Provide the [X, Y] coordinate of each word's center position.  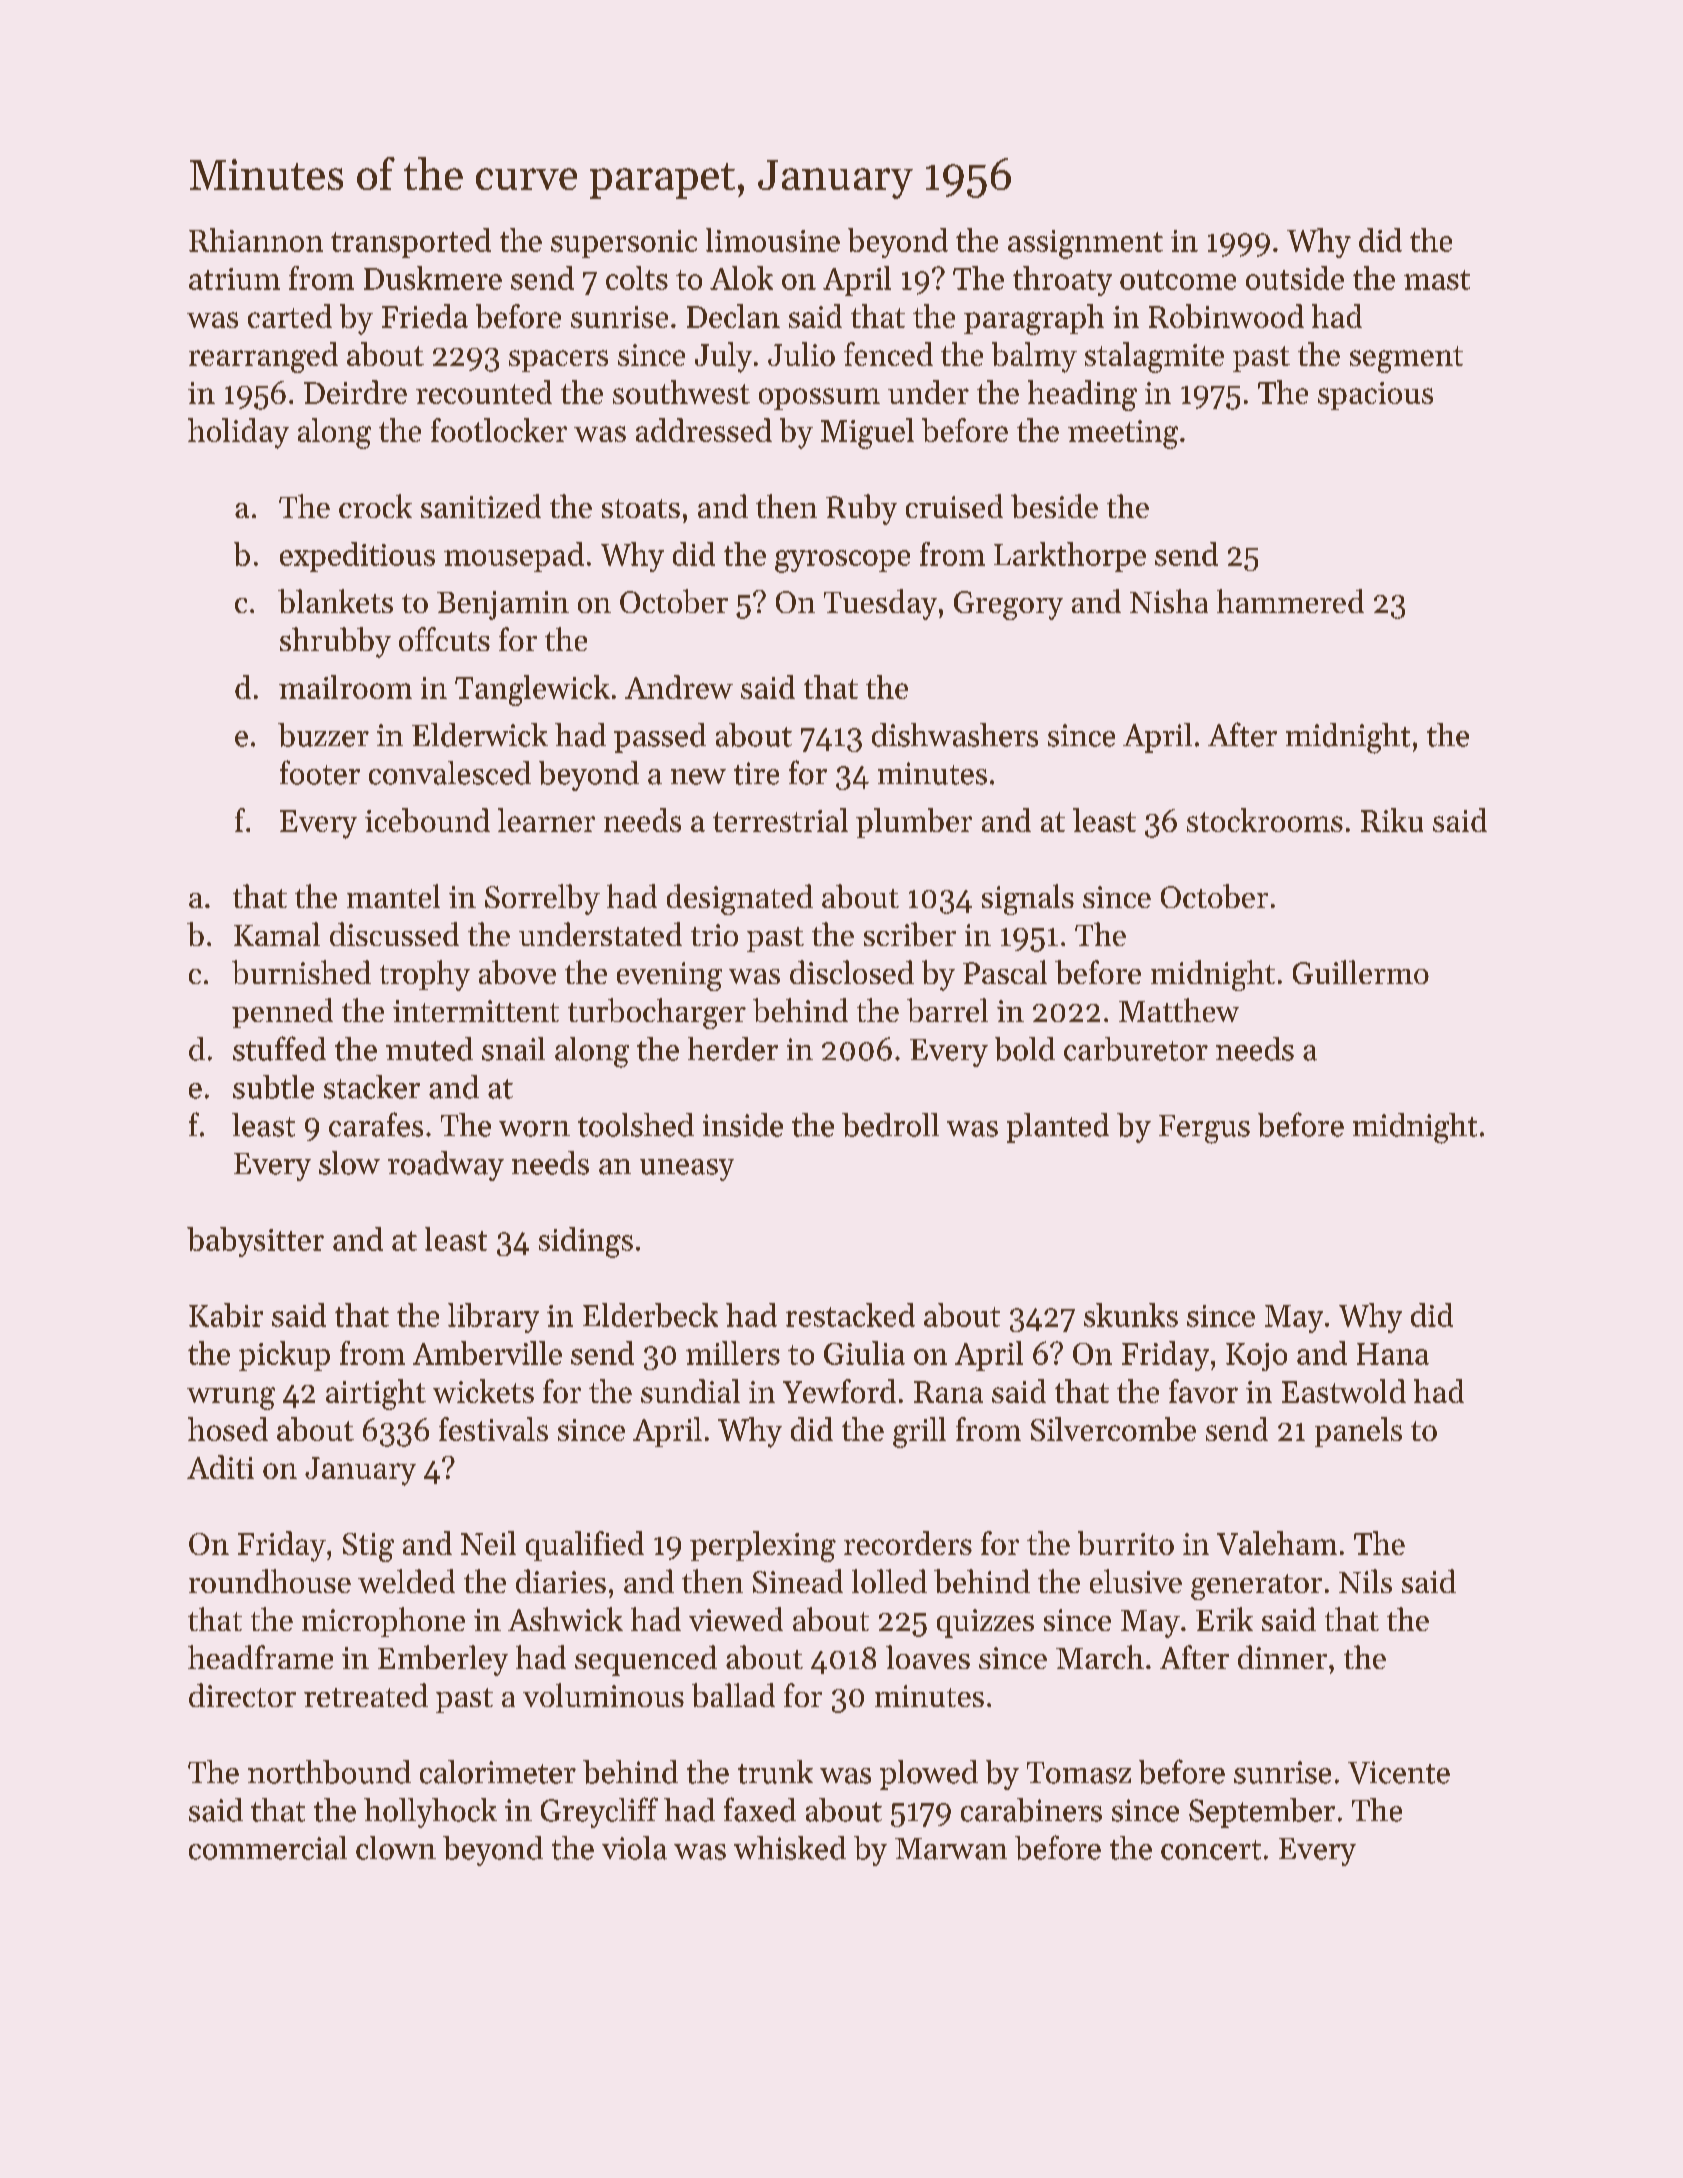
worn [534, 1129]
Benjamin [503, 605]
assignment [1085, 244]
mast [1437, 280]
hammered [1290, 601]
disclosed [852, 972]
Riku [1392, 820]
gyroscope [842, 561]
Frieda [425, 316]
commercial [268, 1848]
